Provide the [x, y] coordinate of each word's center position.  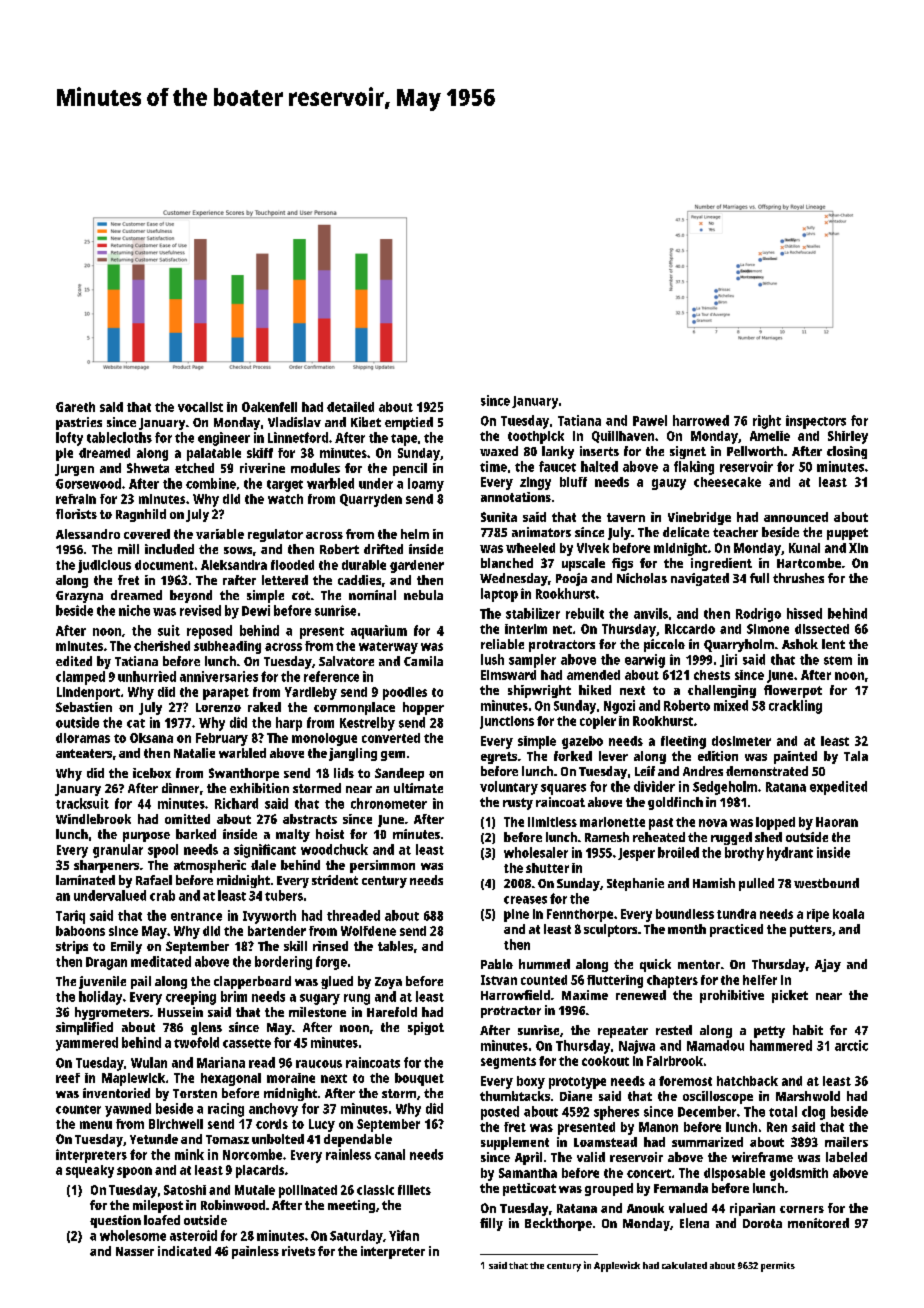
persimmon [382, 866]
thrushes [798, 578]
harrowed [701, 420]
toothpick [536, 437]
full [759, 578]
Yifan [404, 1235]
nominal [372, 595]
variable [220, 534]
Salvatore [346, 661]
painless [255, 1252]
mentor [699, 964]
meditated [161, 961]
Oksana [151, 738]
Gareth [75, 407]
